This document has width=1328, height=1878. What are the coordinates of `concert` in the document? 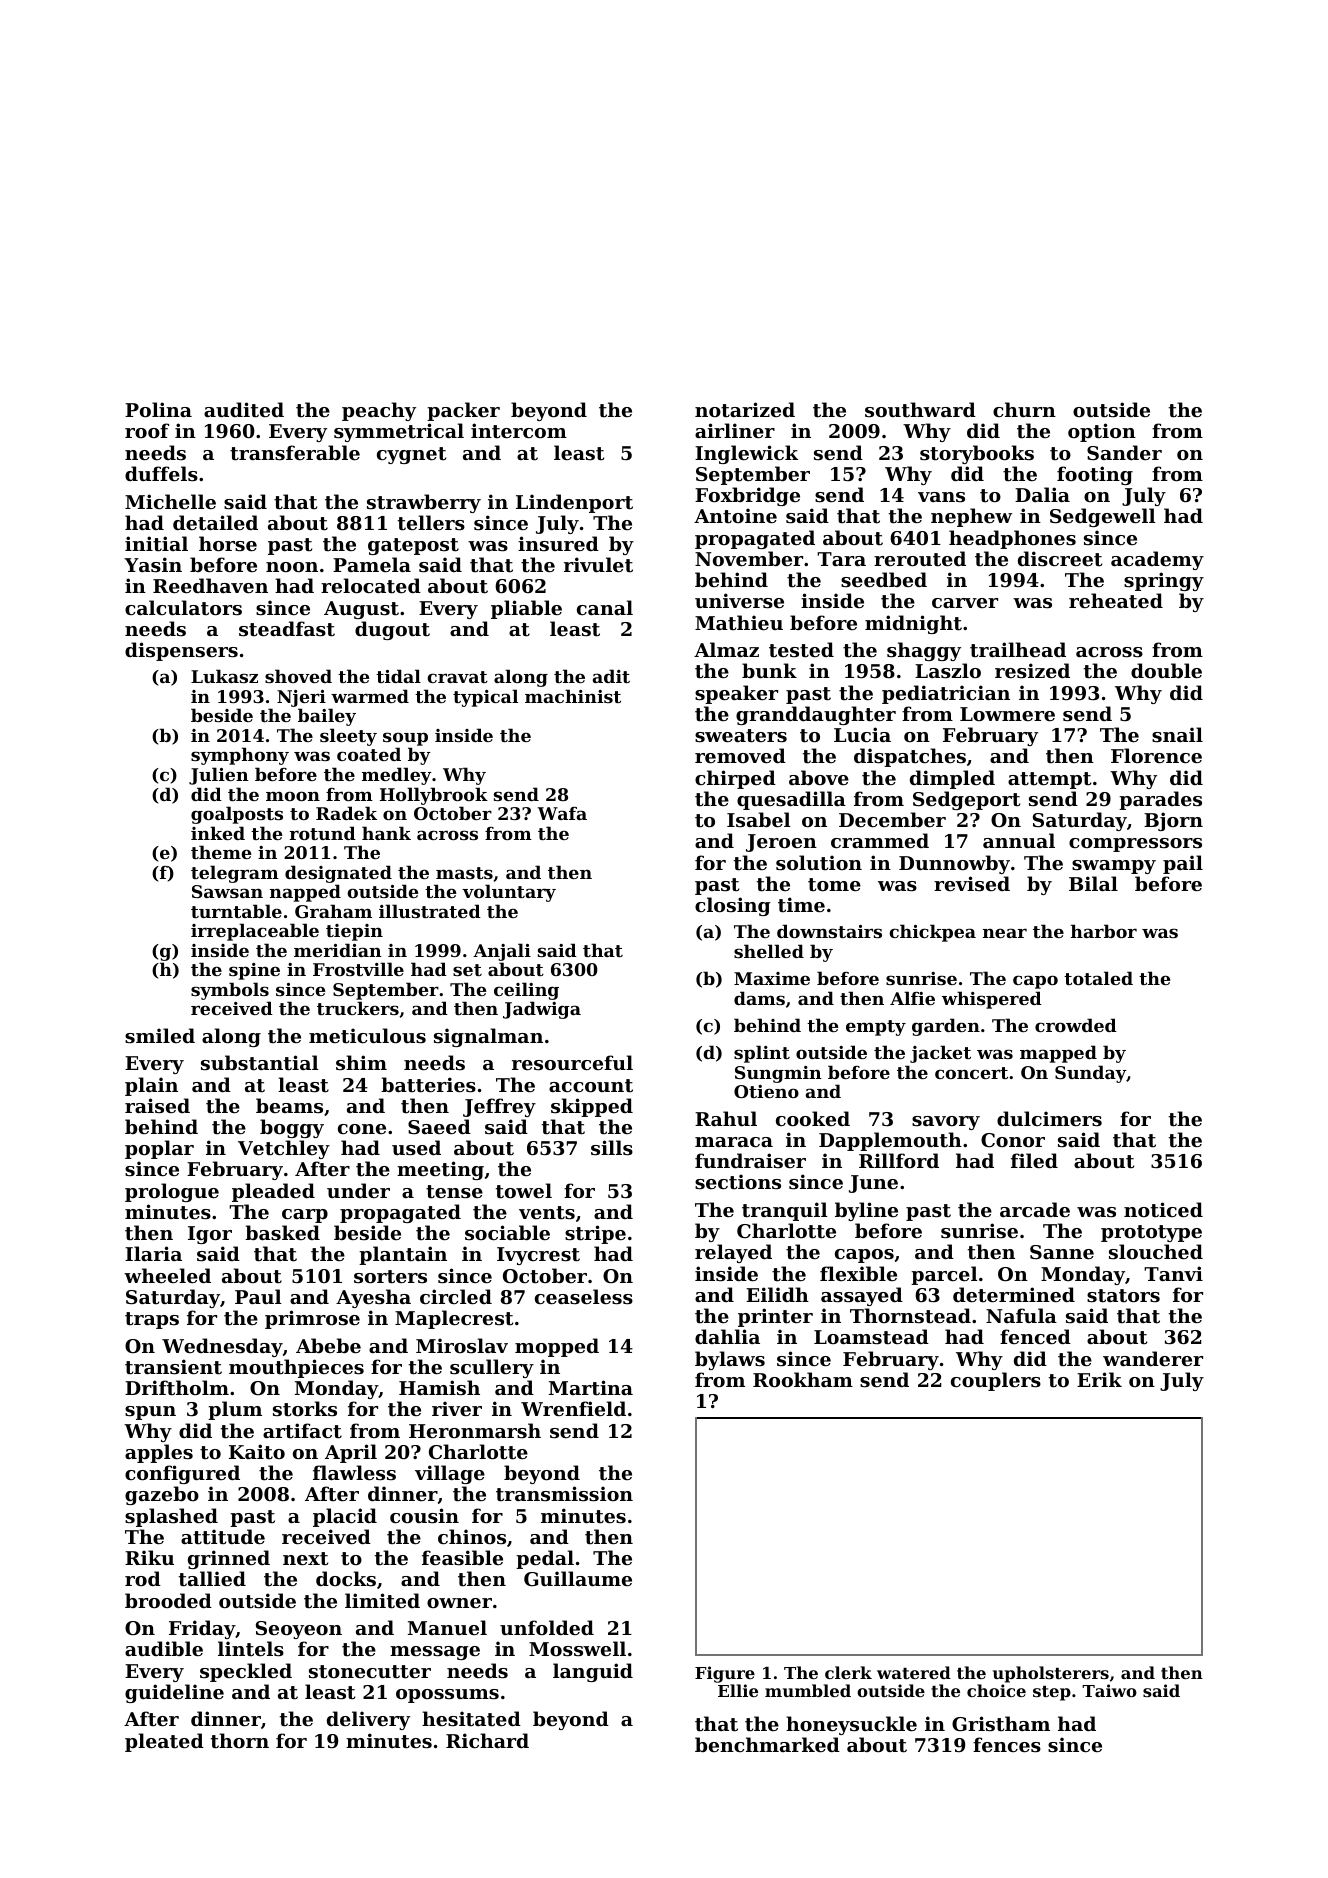 It's located at (971, 1073).
